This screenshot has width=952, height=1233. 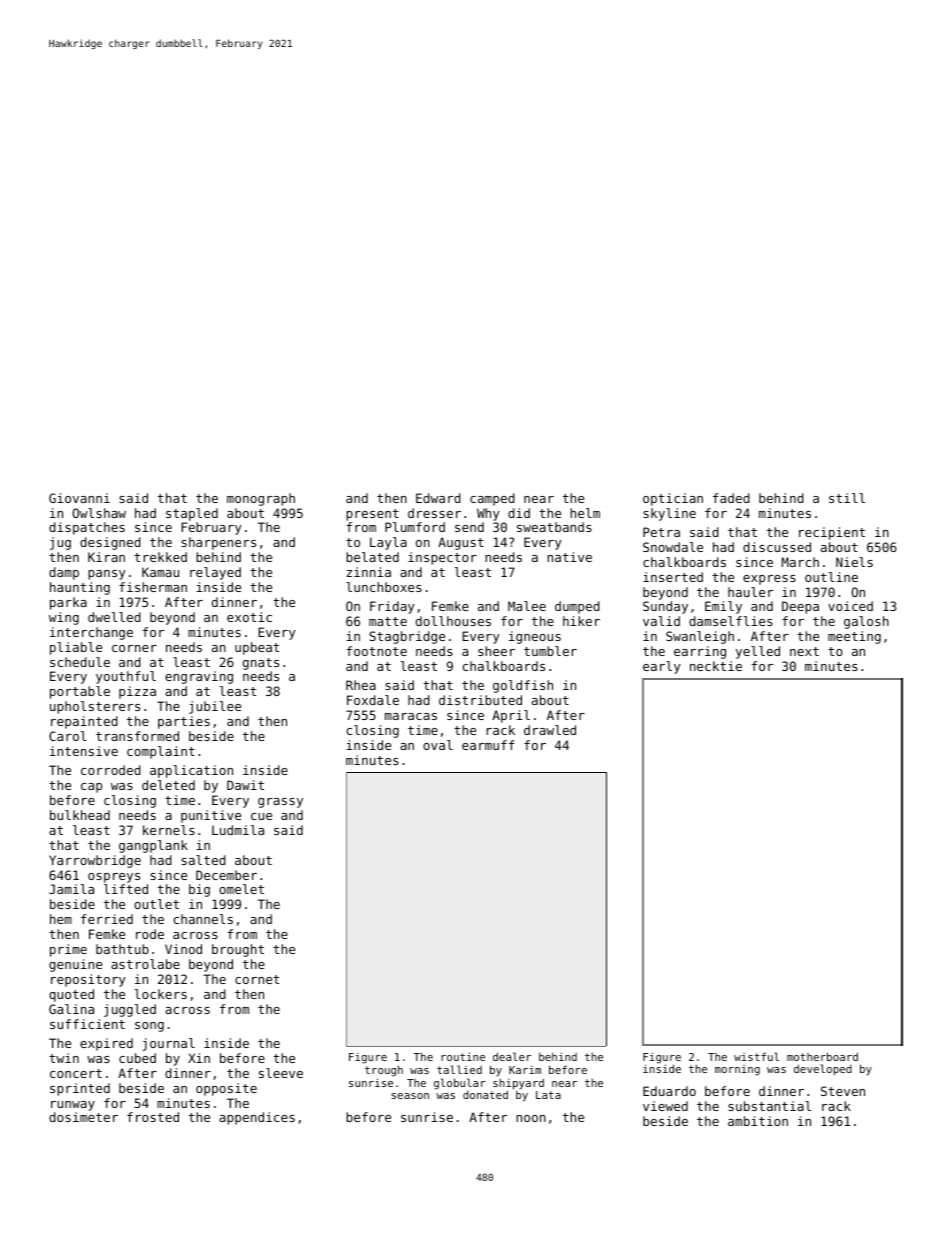 What do you see at coordinates (804, 651) in the screenshot?
I see `next` at bounding box center [804, 651].
